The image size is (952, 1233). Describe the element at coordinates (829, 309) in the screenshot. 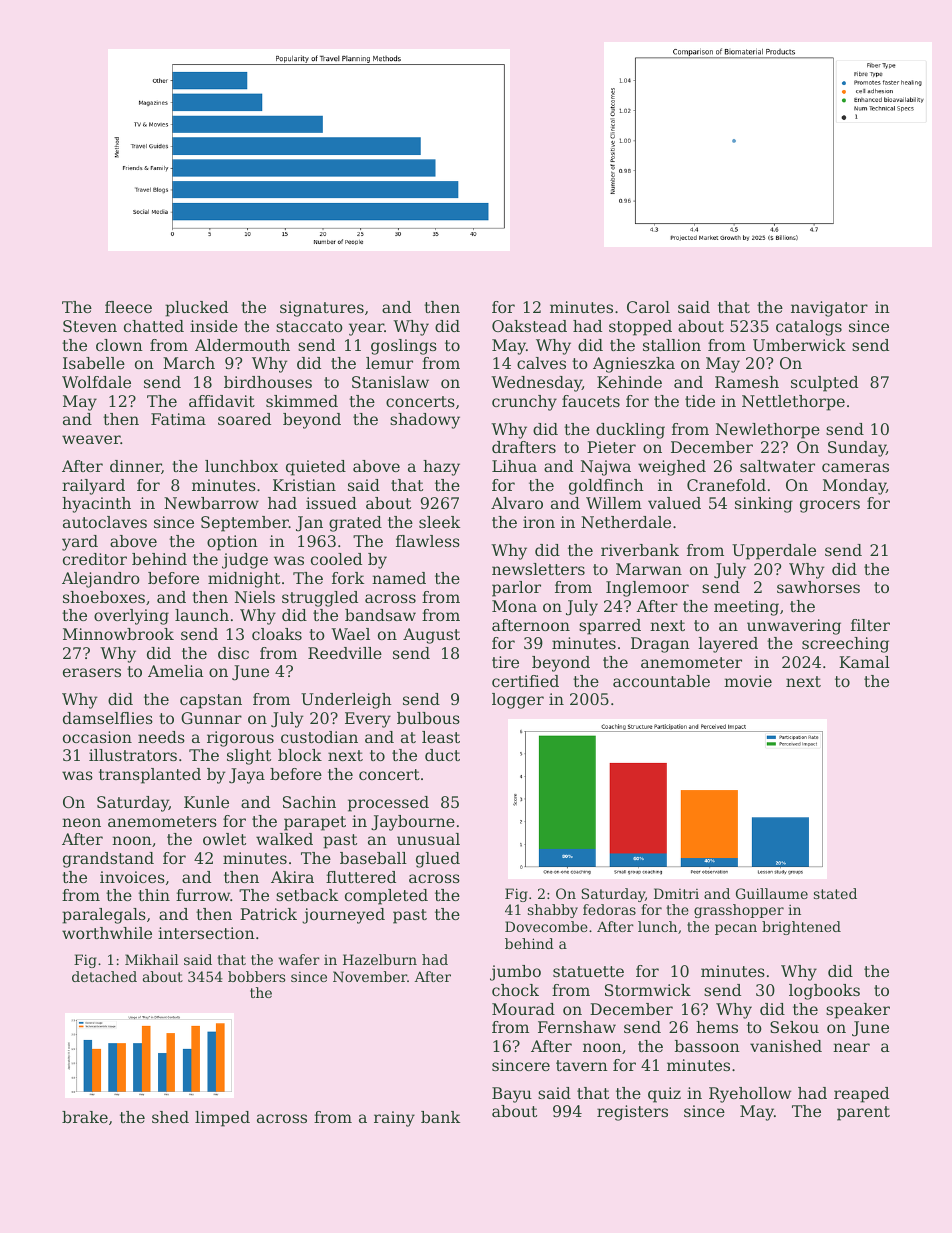

I see `navigator` at that location.
